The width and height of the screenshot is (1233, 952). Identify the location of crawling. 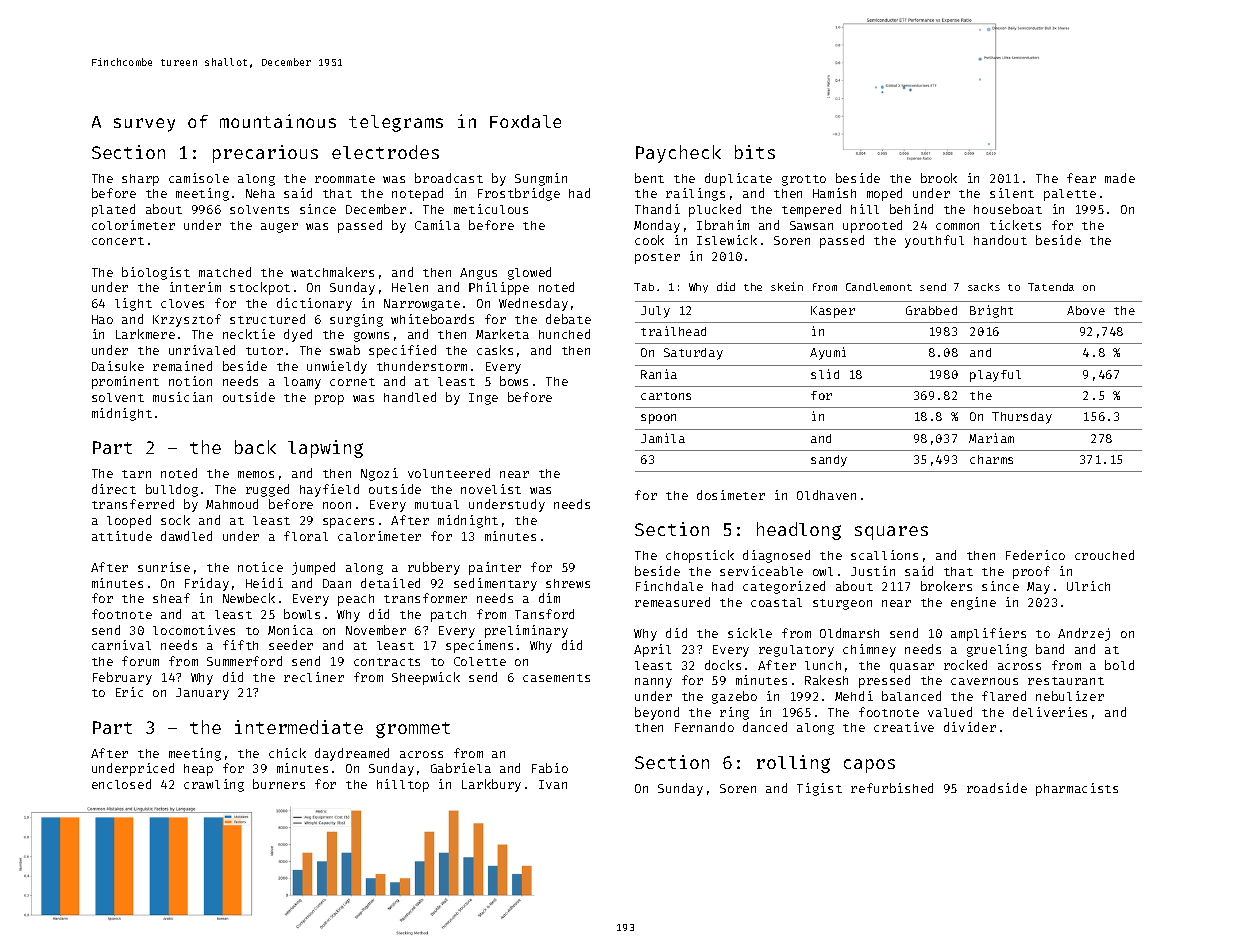
(214, 785).
